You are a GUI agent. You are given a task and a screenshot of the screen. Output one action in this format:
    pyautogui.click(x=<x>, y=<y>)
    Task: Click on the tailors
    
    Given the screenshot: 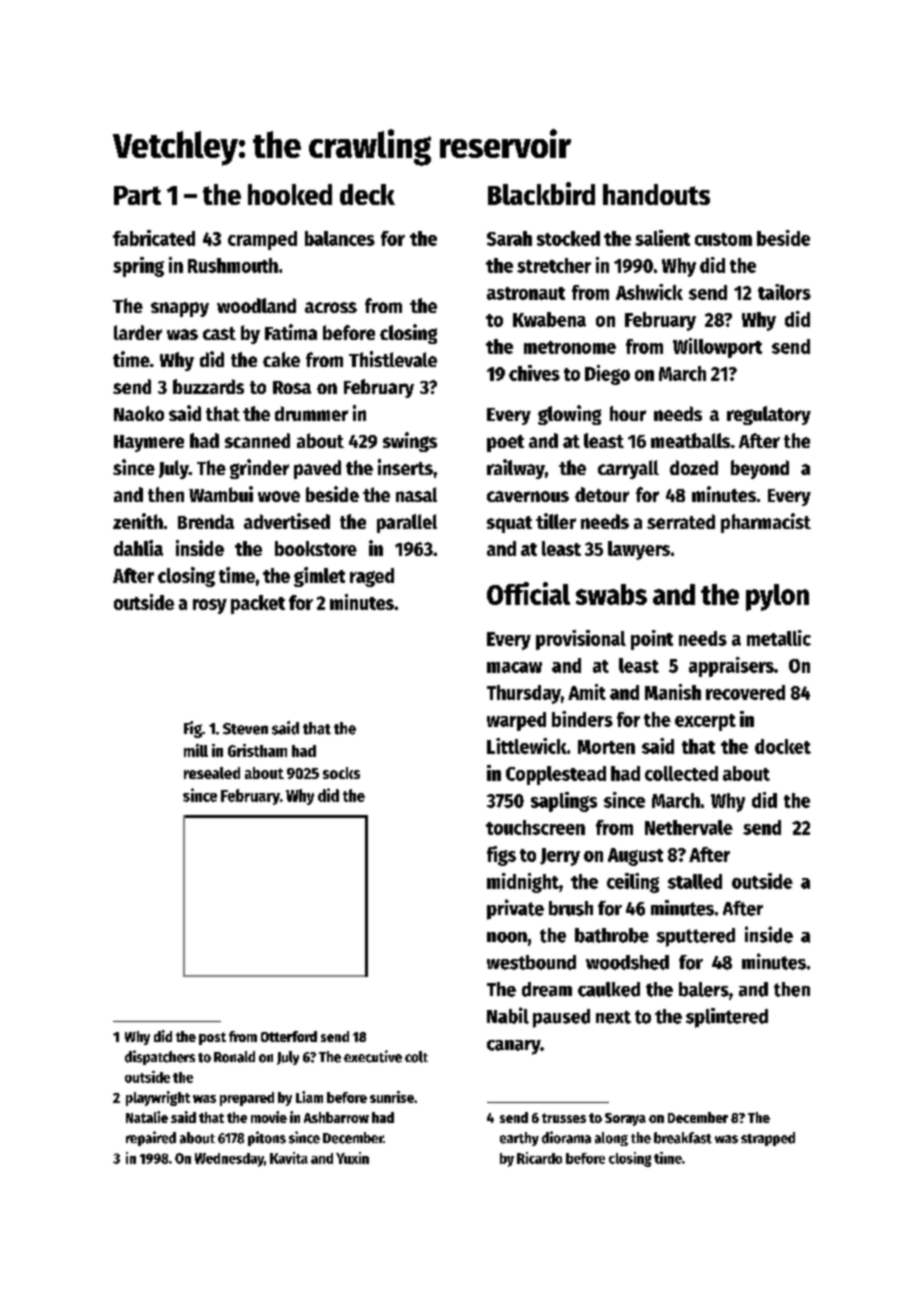 What is the action you would take?
    pyautogui.click(x=784, y=292)
